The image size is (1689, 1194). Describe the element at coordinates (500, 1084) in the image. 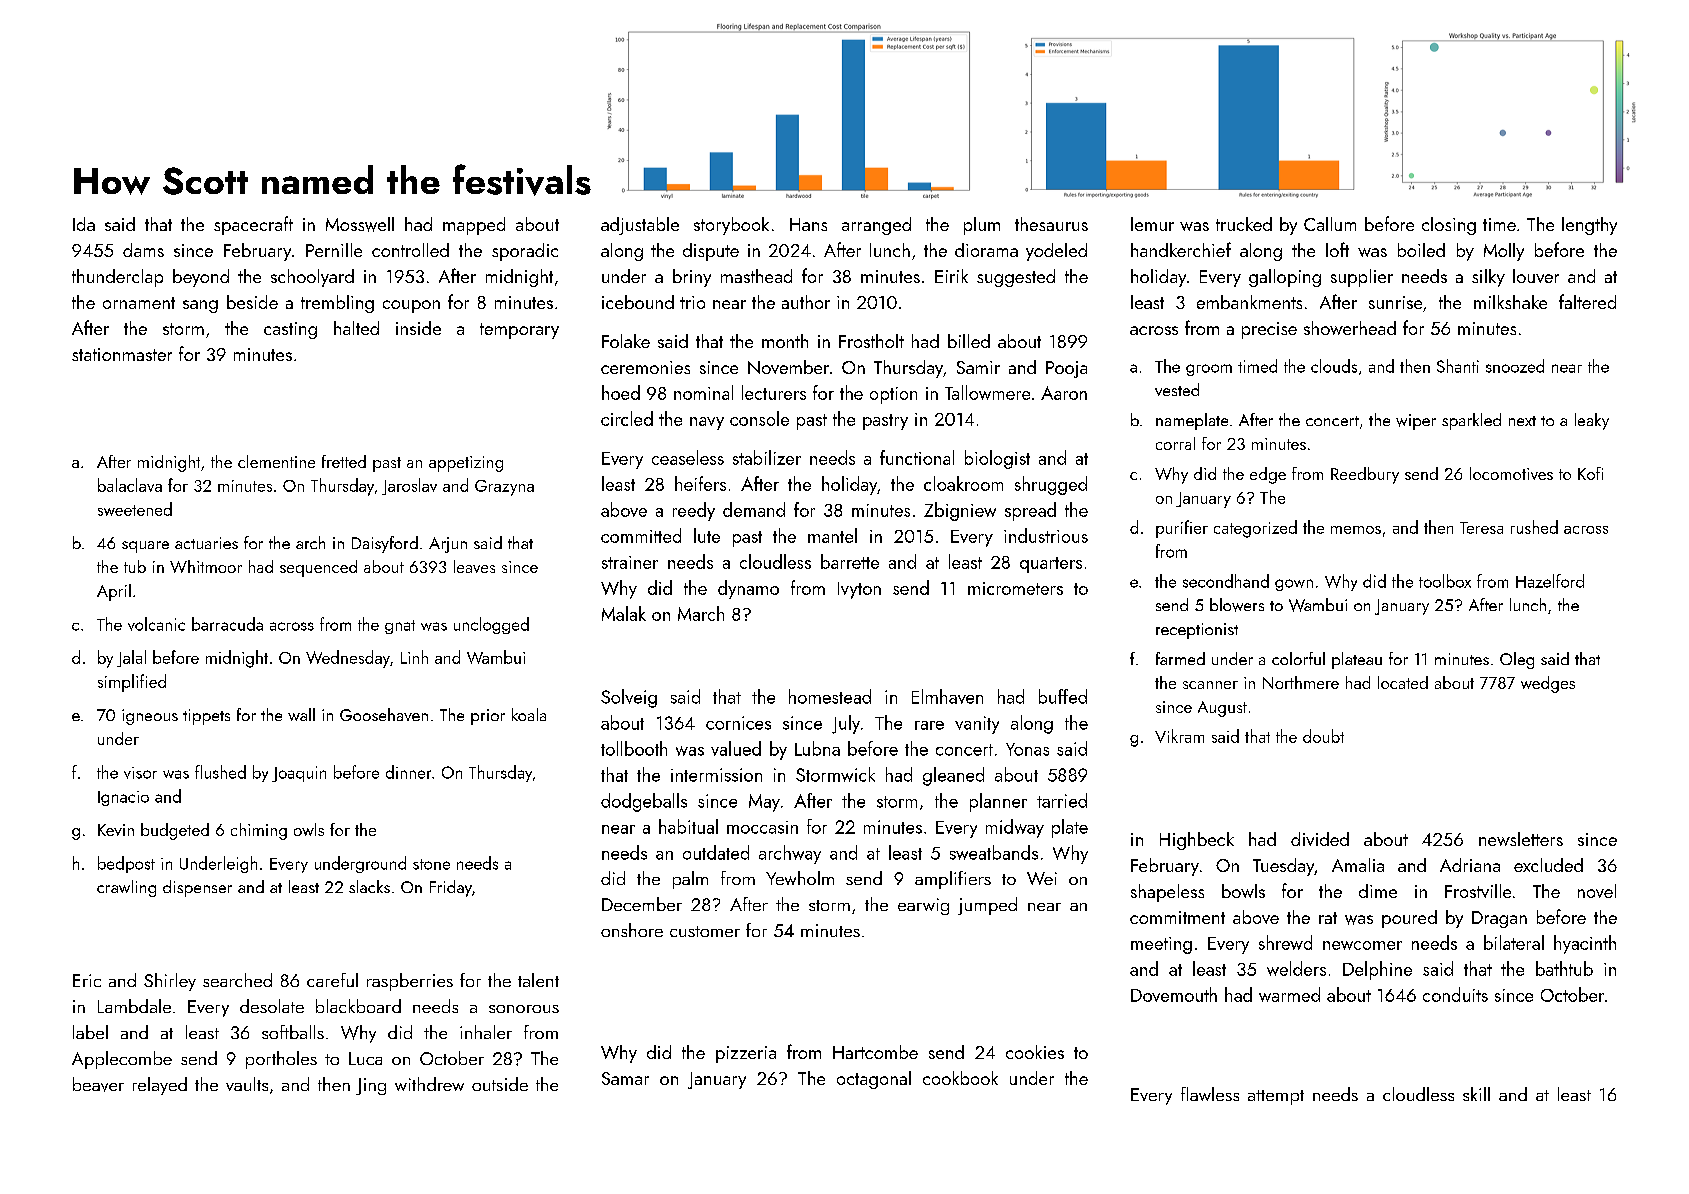

I see `outside` at that location.
